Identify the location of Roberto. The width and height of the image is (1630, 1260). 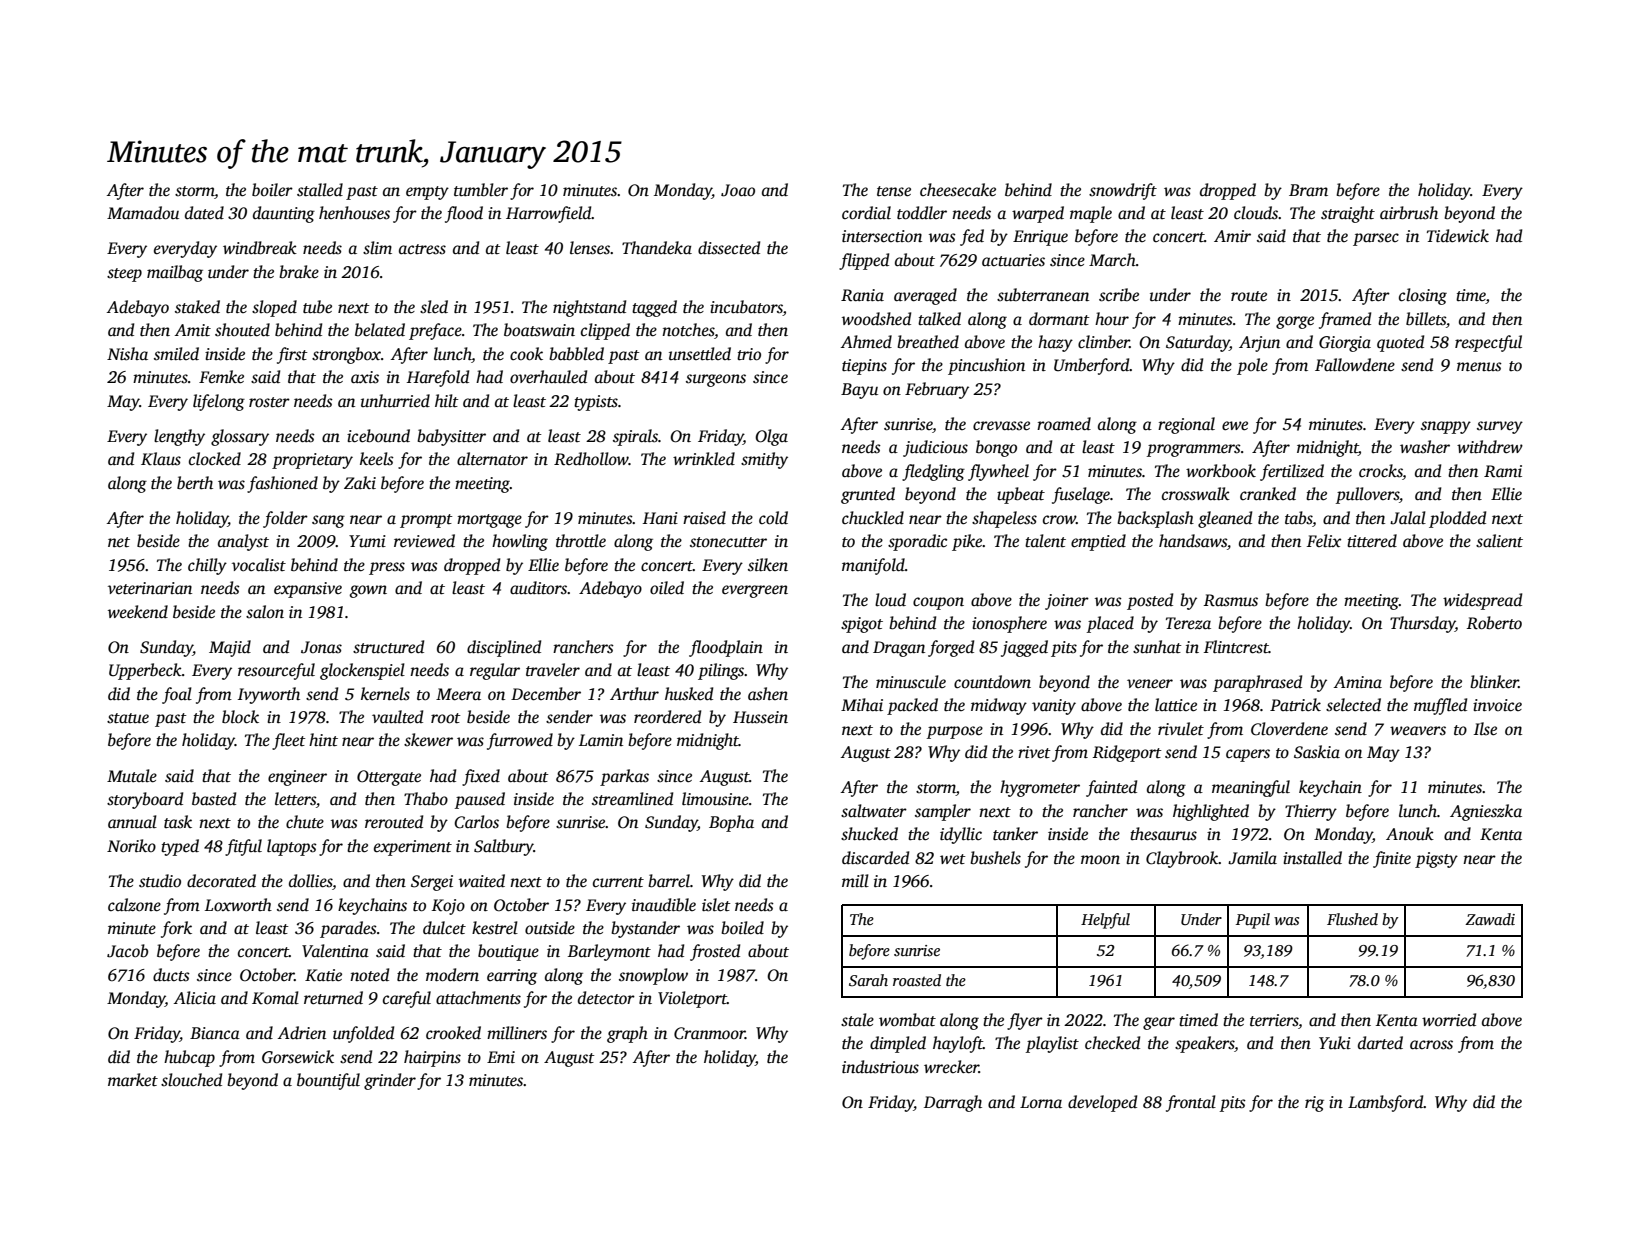
(1494, 623).
